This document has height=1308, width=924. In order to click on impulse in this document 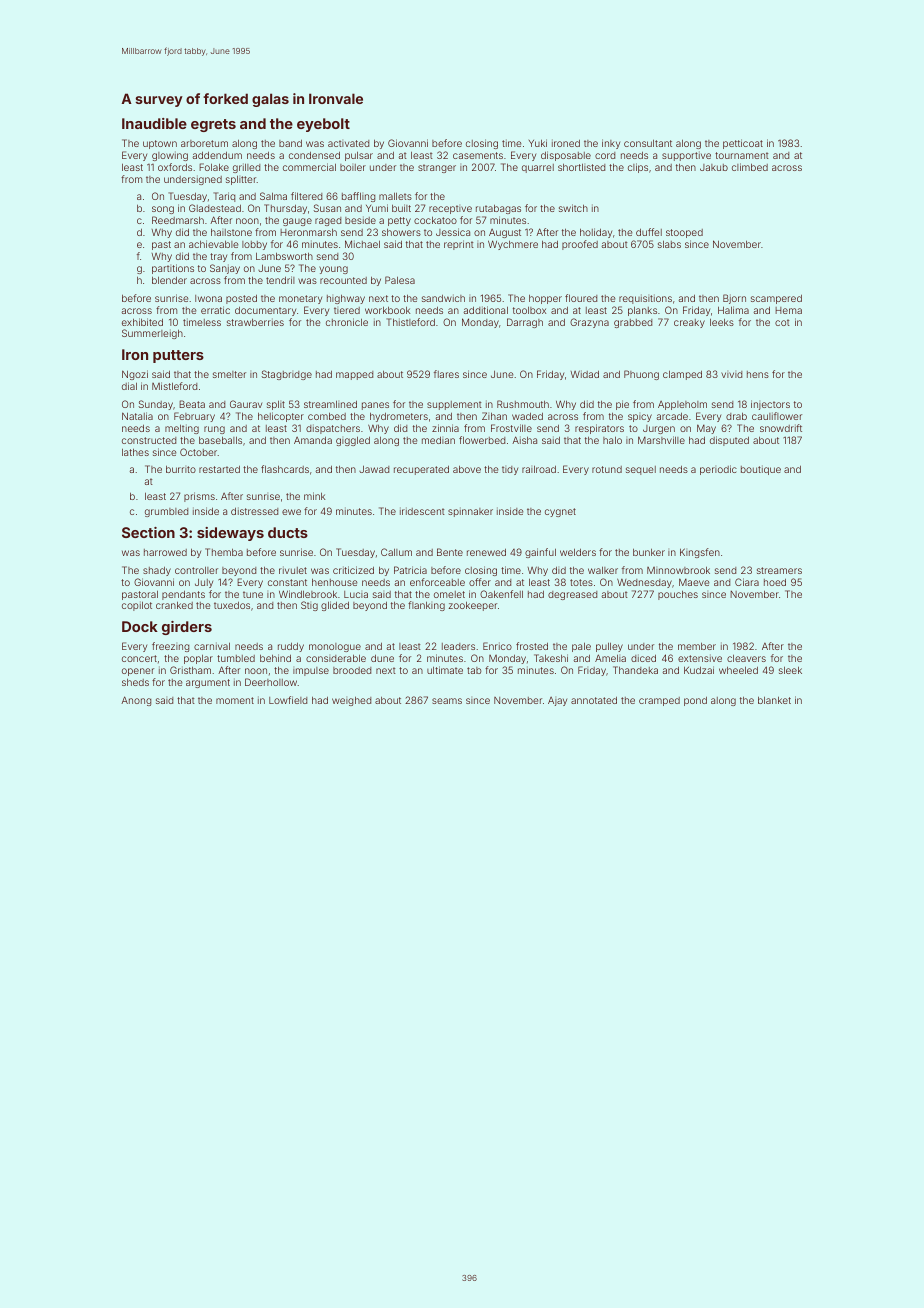, I will do `click(311, 671)`.
